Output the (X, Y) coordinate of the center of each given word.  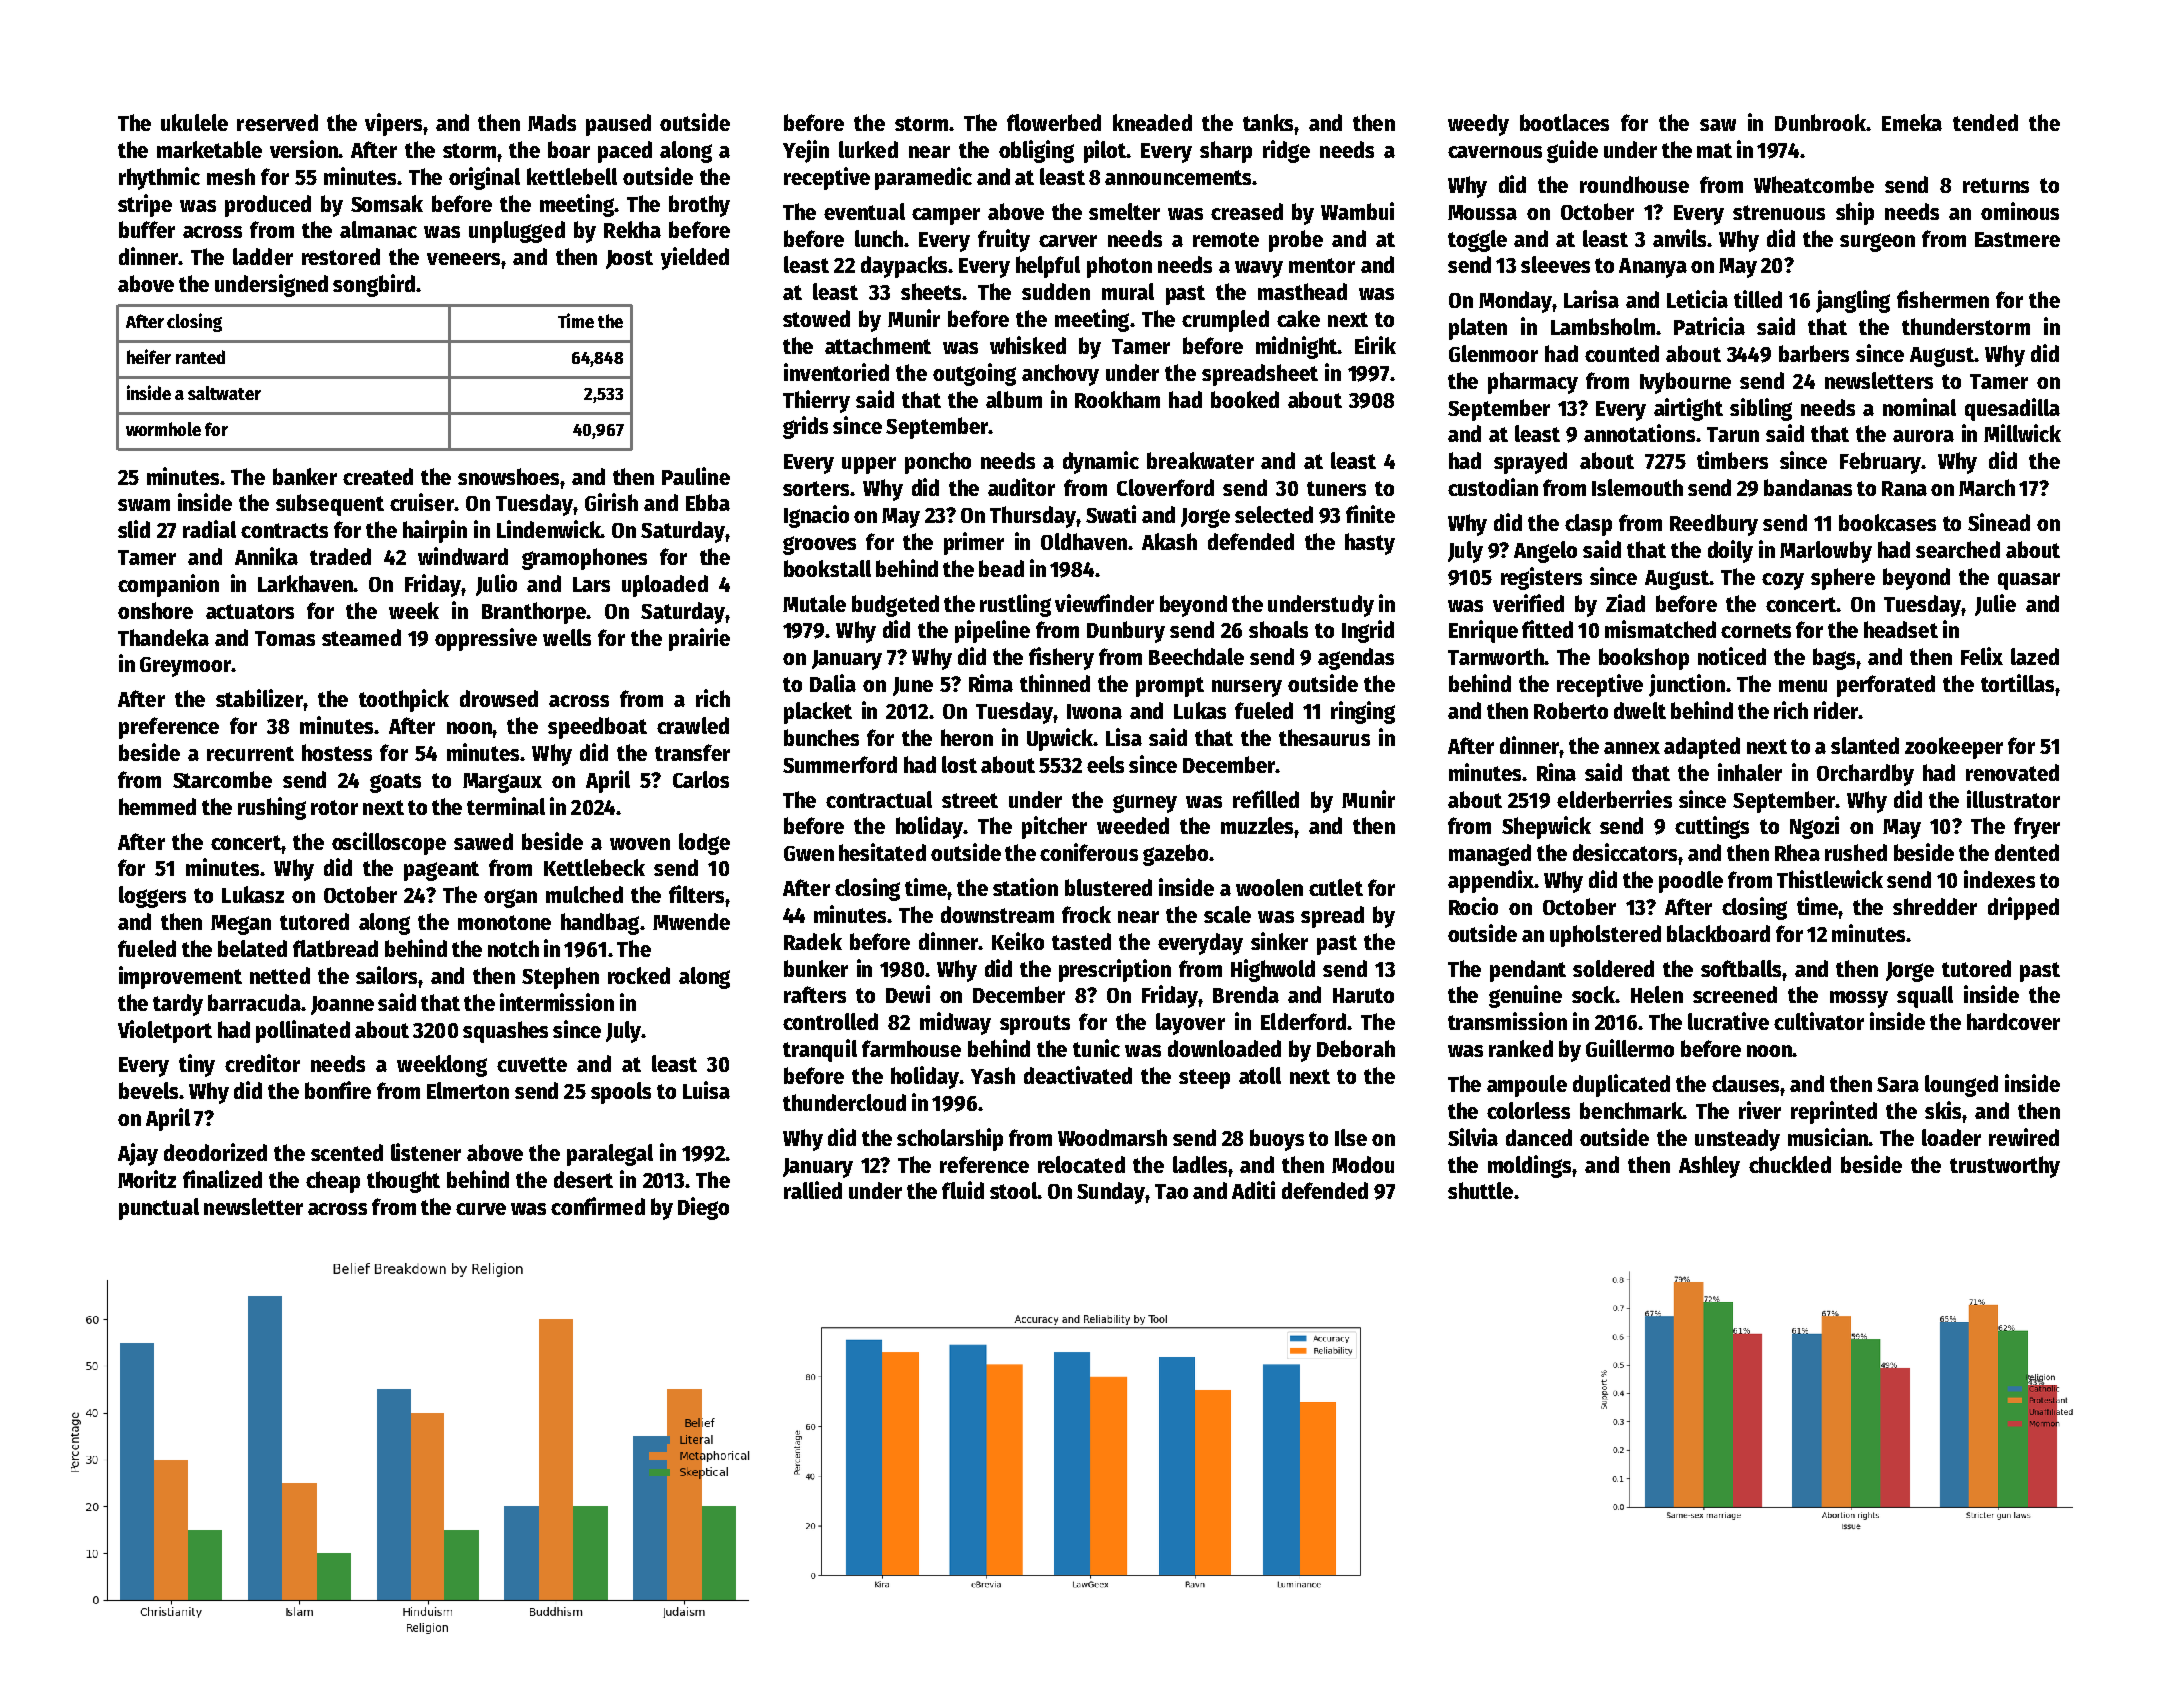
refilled (1266, 799)
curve (481, 1209)
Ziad (1625, 603)
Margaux (502, 783)
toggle (1477, 241)
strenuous (1779, 212)
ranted (200, 357)
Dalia (833, 683)
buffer (147, 229)
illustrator (2013, 799)
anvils (1679, 238)
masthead (1302, 291)
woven (640, 844)
